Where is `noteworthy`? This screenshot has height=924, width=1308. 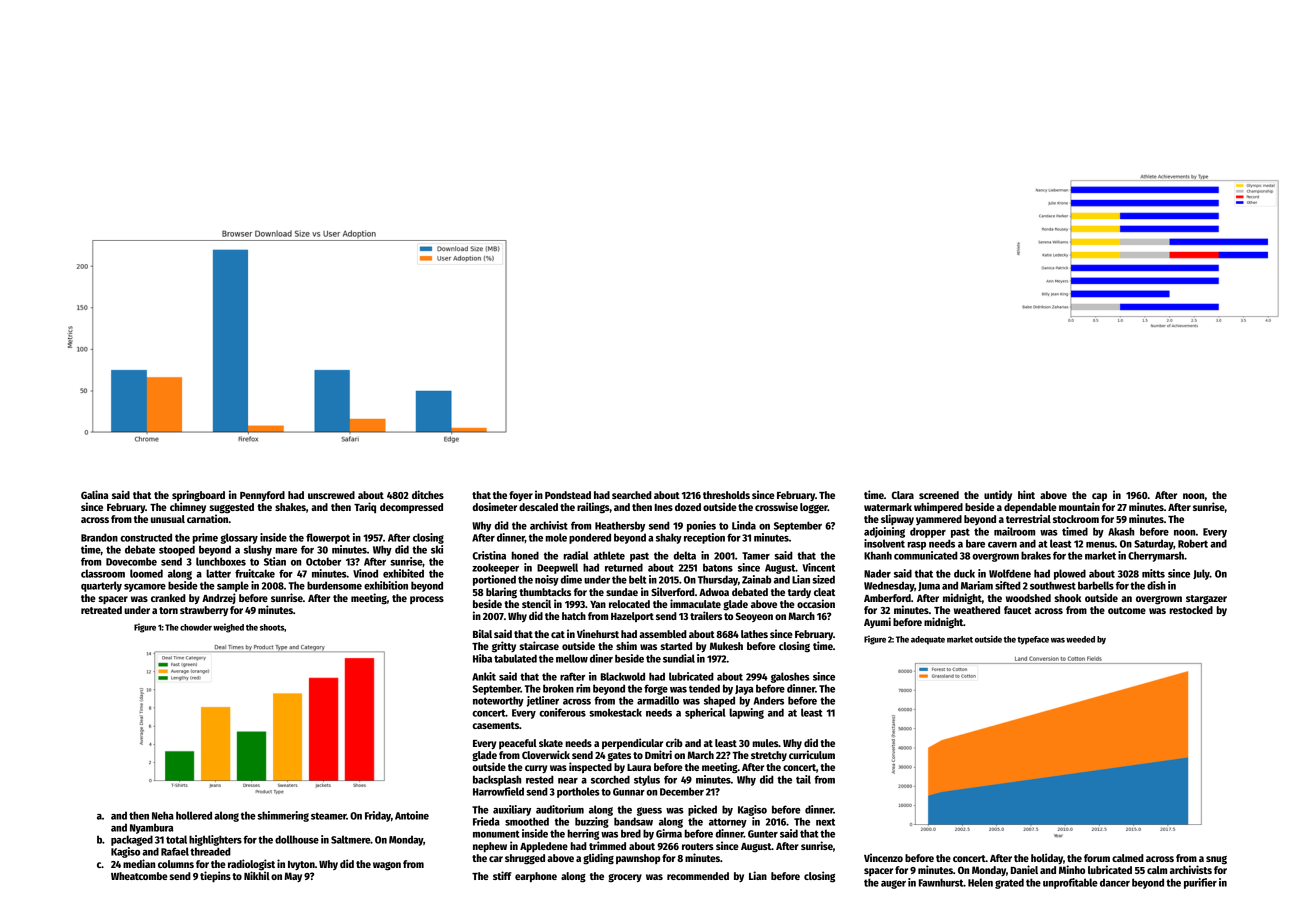 noteworthy is located at coordinates (498, 701).
